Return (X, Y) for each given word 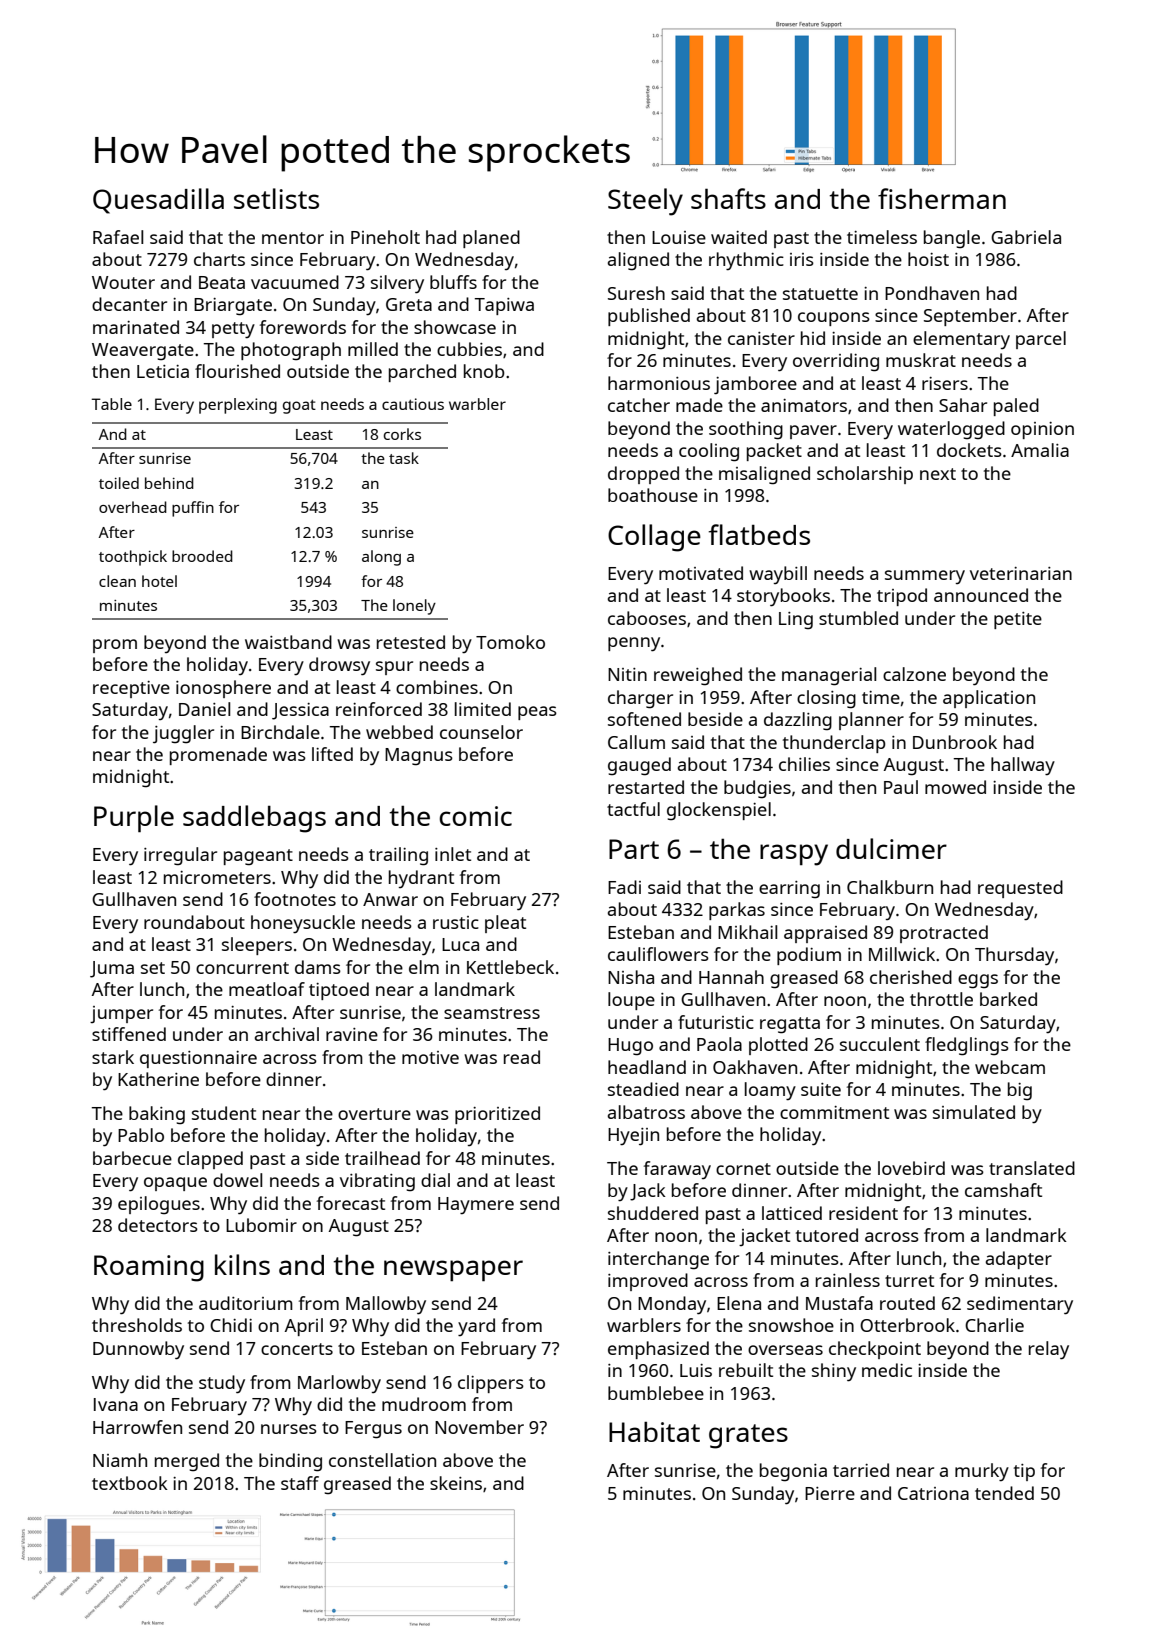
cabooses (647, 618)
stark (113, 1057)
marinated (136, 327)
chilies (804, 764)
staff (300, 1483)
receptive (131, 689)
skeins (456, 1483)
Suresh (636, 293)
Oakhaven (755, 1067)
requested (1020, 889)
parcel (1041, 340)
